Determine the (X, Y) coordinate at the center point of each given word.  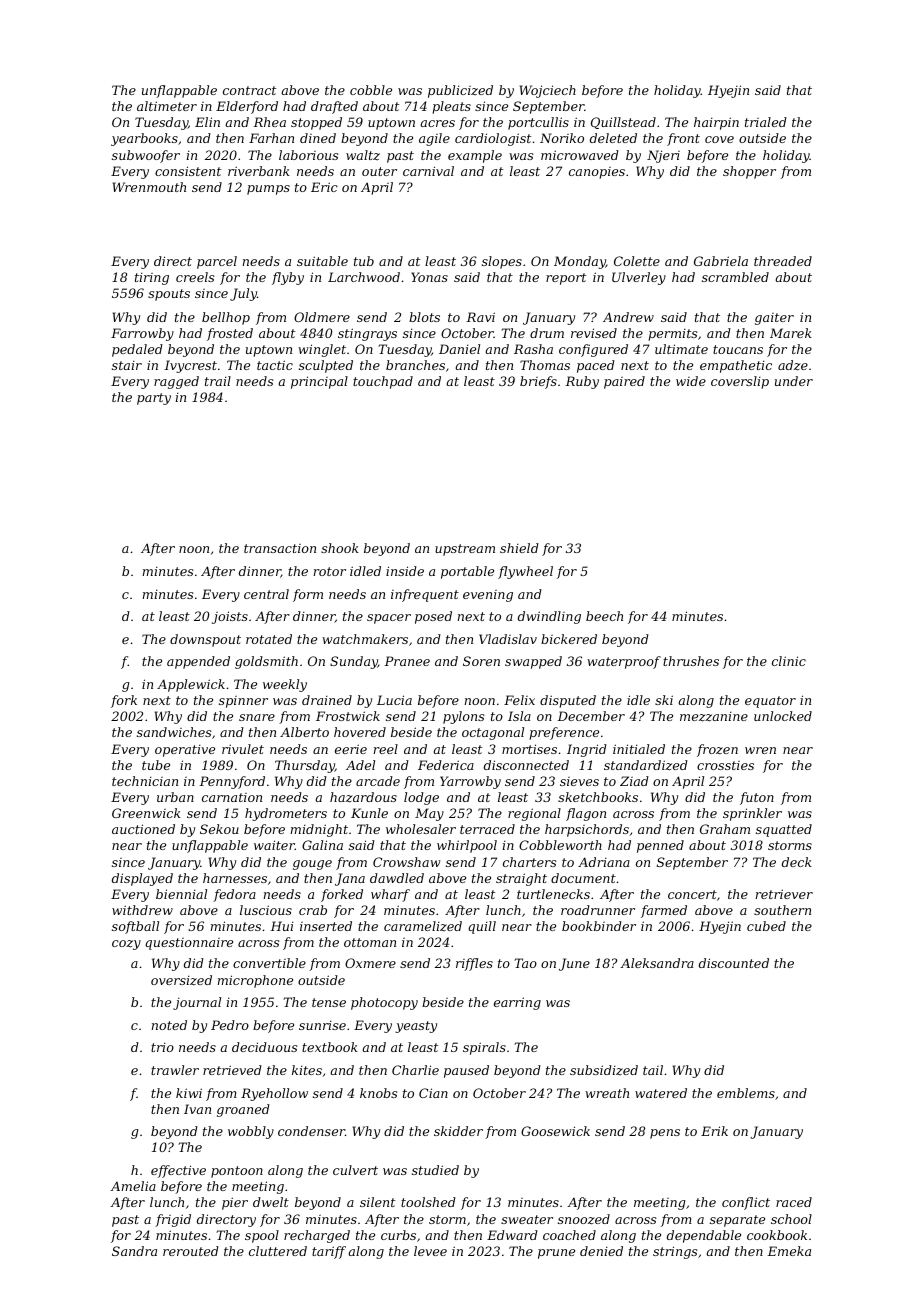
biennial (181, 894)
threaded (783, 261)
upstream (465, 550)
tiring (152, 279)
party (154, 399)
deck (797, 862)
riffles (474, 964)
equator (770, 702)
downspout (205, 640)
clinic (789, 661)
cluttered (278, 1251)
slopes (502, 262)
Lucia (394, 700)
